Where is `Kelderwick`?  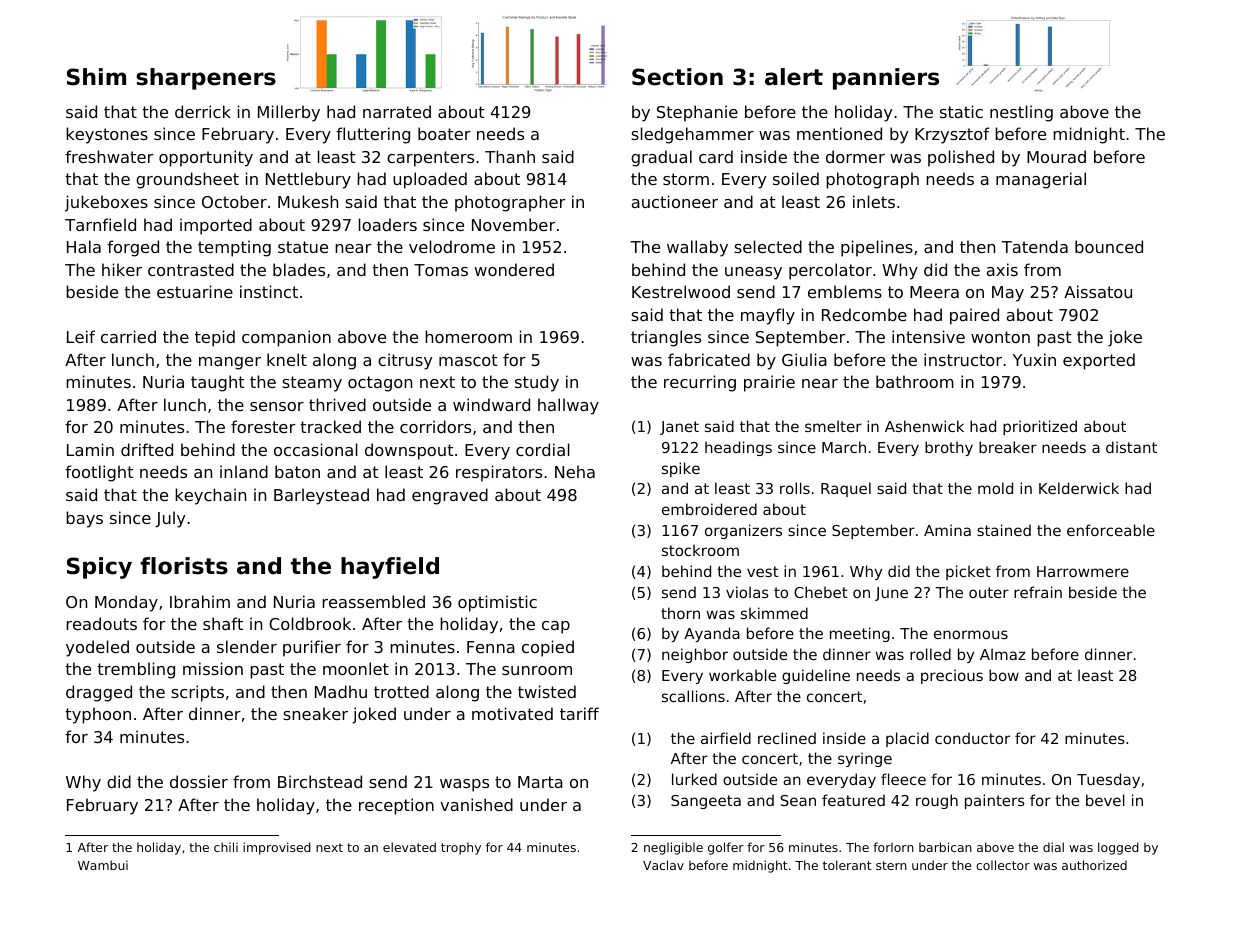
Kelderwick is located at coordinates (1079, 488).
